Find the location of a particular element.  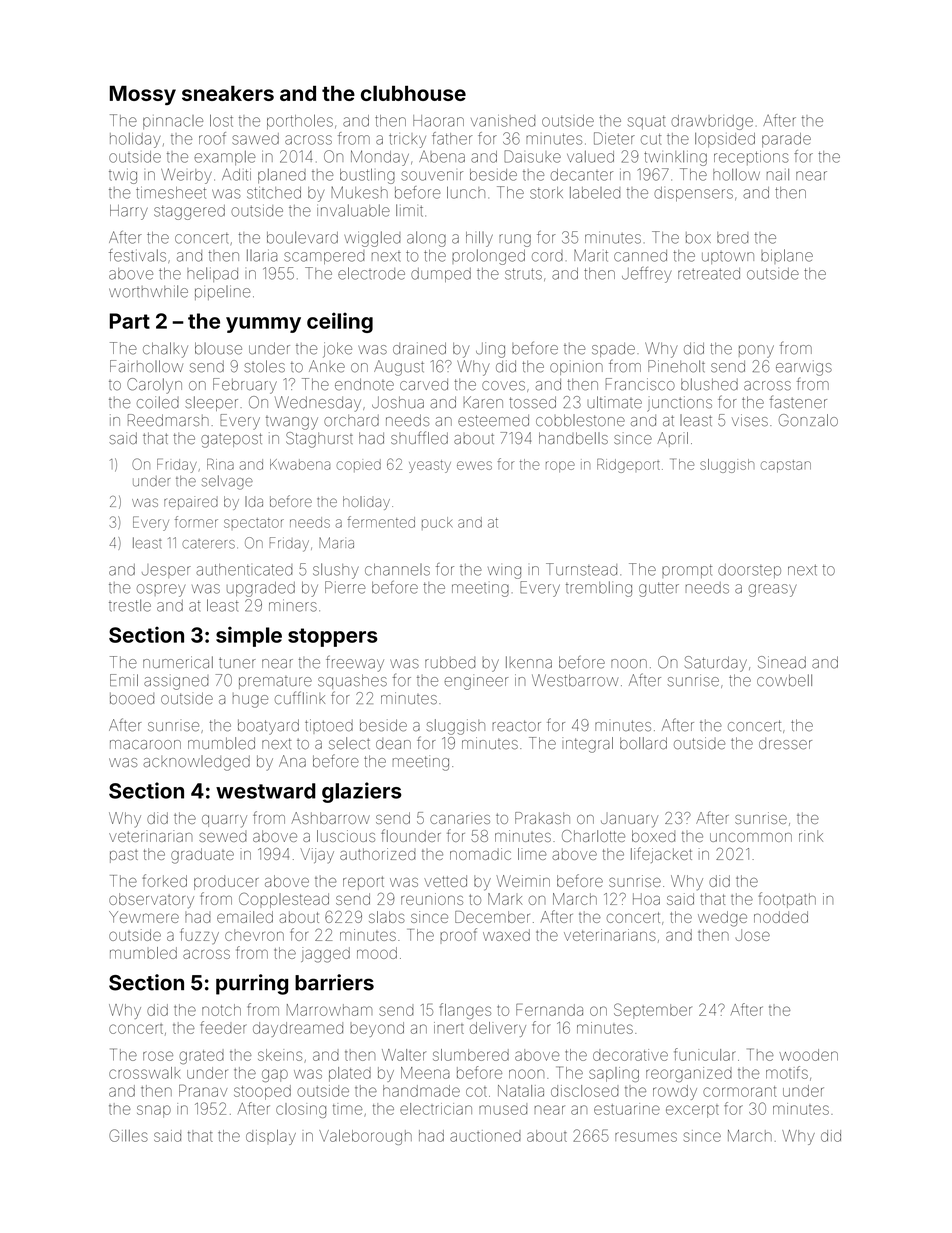

spectator is located at coordinates (254, 523).
